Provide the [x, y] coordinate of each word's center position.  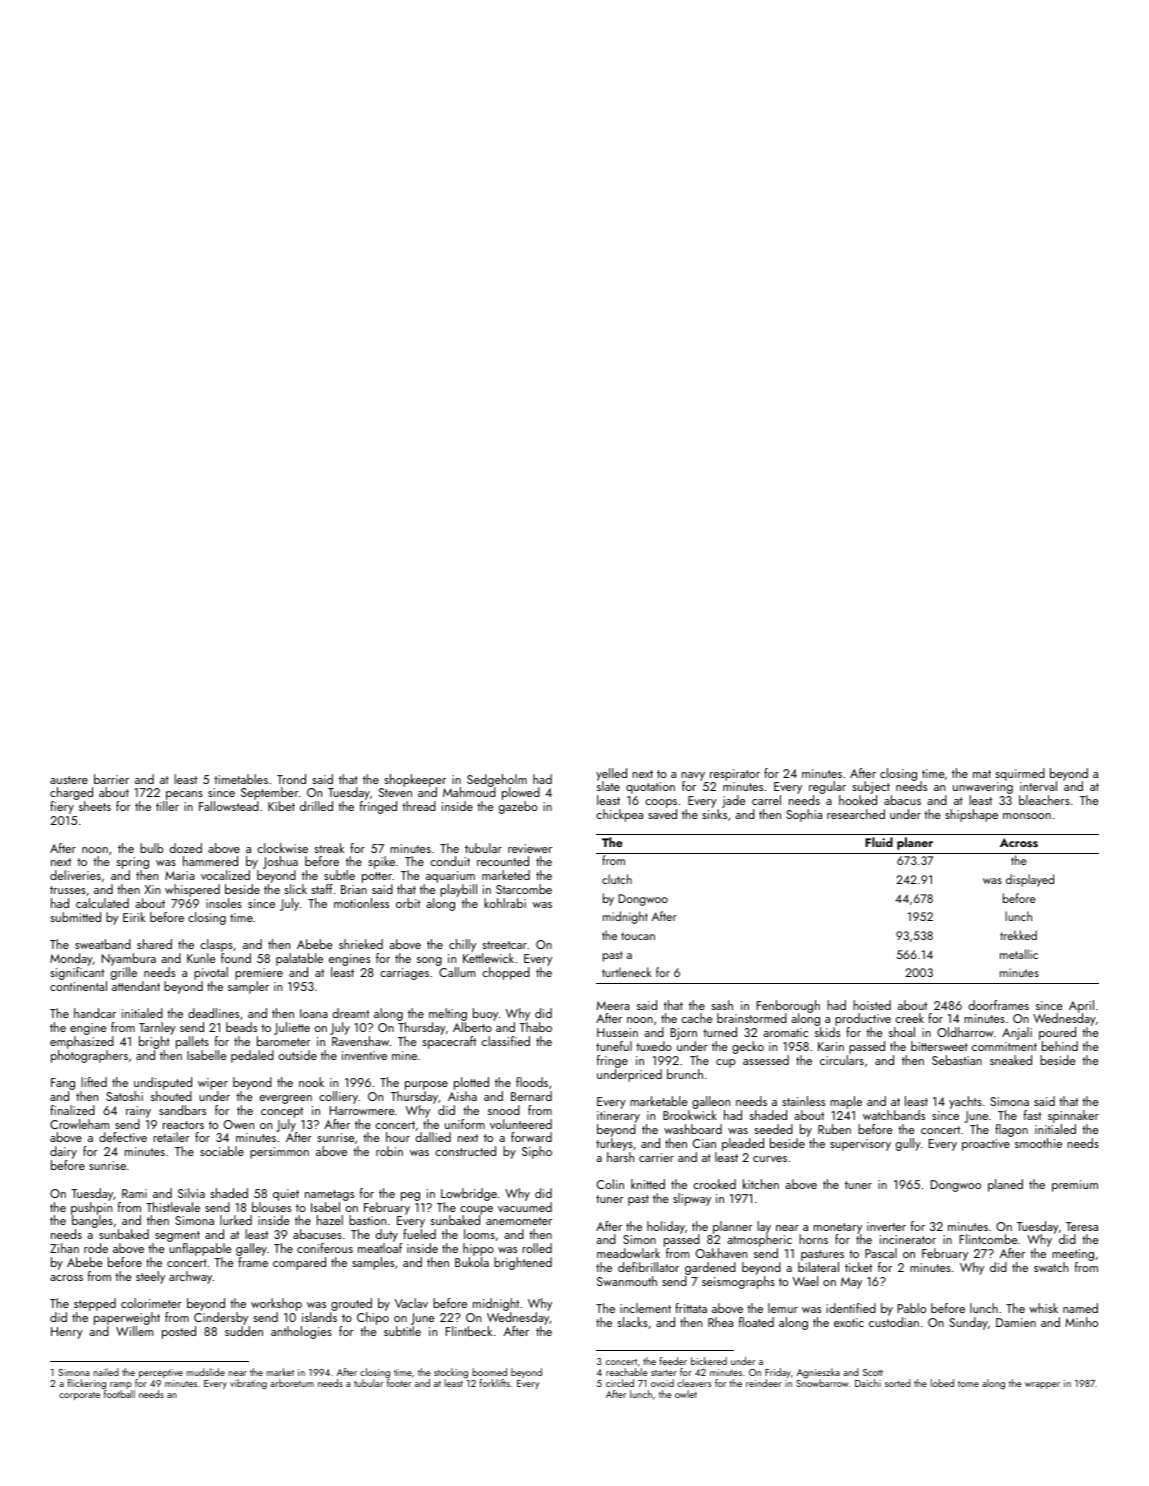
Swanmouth [627, 1281]
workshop [276, 1304]
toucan [638, 936]
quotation [650, 788]
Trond [291, 779]
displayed [1030, 880]
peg [410, 1196]
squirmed [1020, 774]
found [236, 958]
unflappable [200, 1249]
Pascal [881, 1253]
